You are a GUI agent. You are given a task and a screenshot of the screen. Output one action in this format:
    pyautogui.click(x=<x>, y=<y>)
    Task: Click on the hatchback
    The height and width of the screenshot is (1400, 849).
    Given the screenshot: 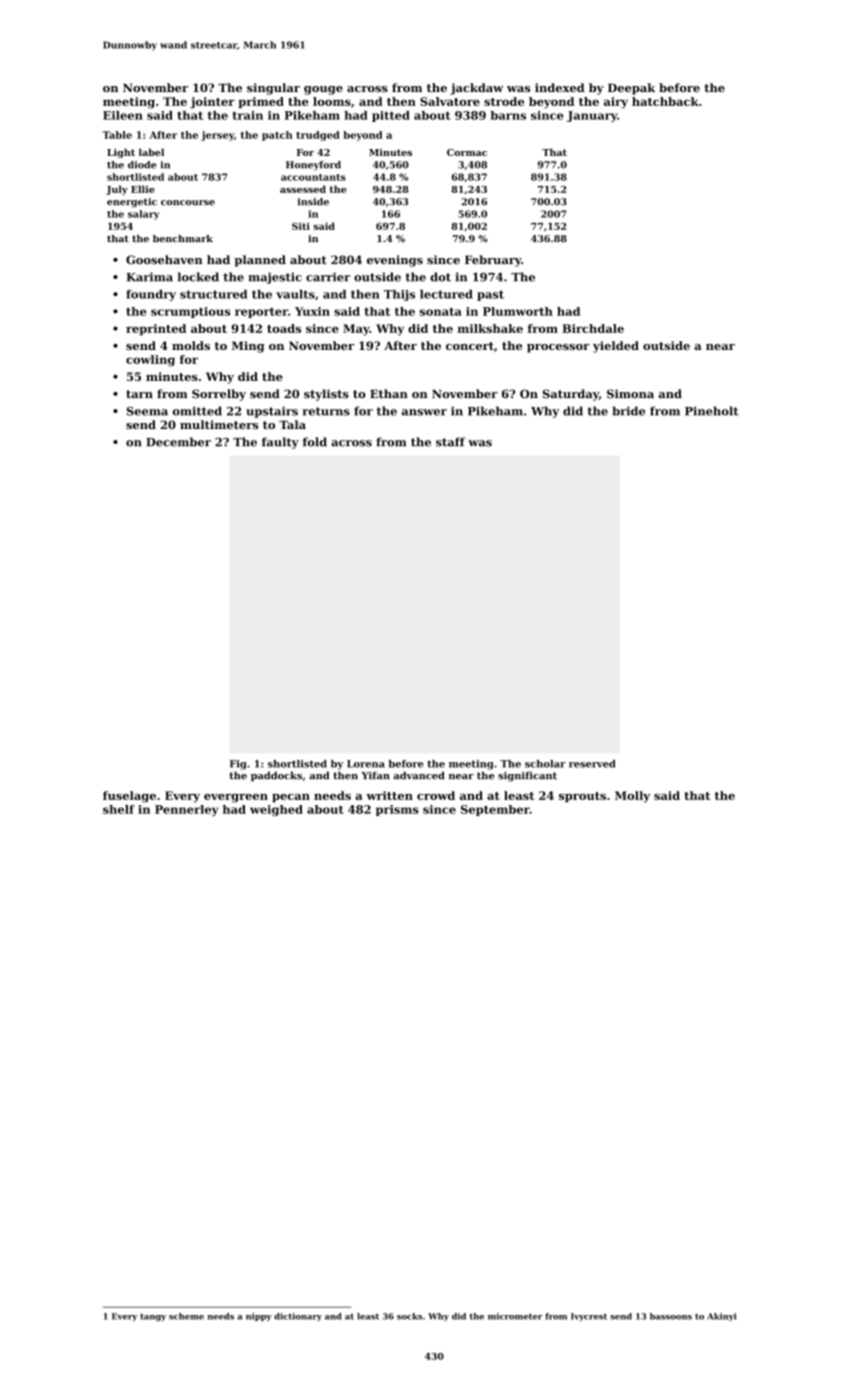 What is the action you would take?
    pyautogui.click(x=665, y=101)
